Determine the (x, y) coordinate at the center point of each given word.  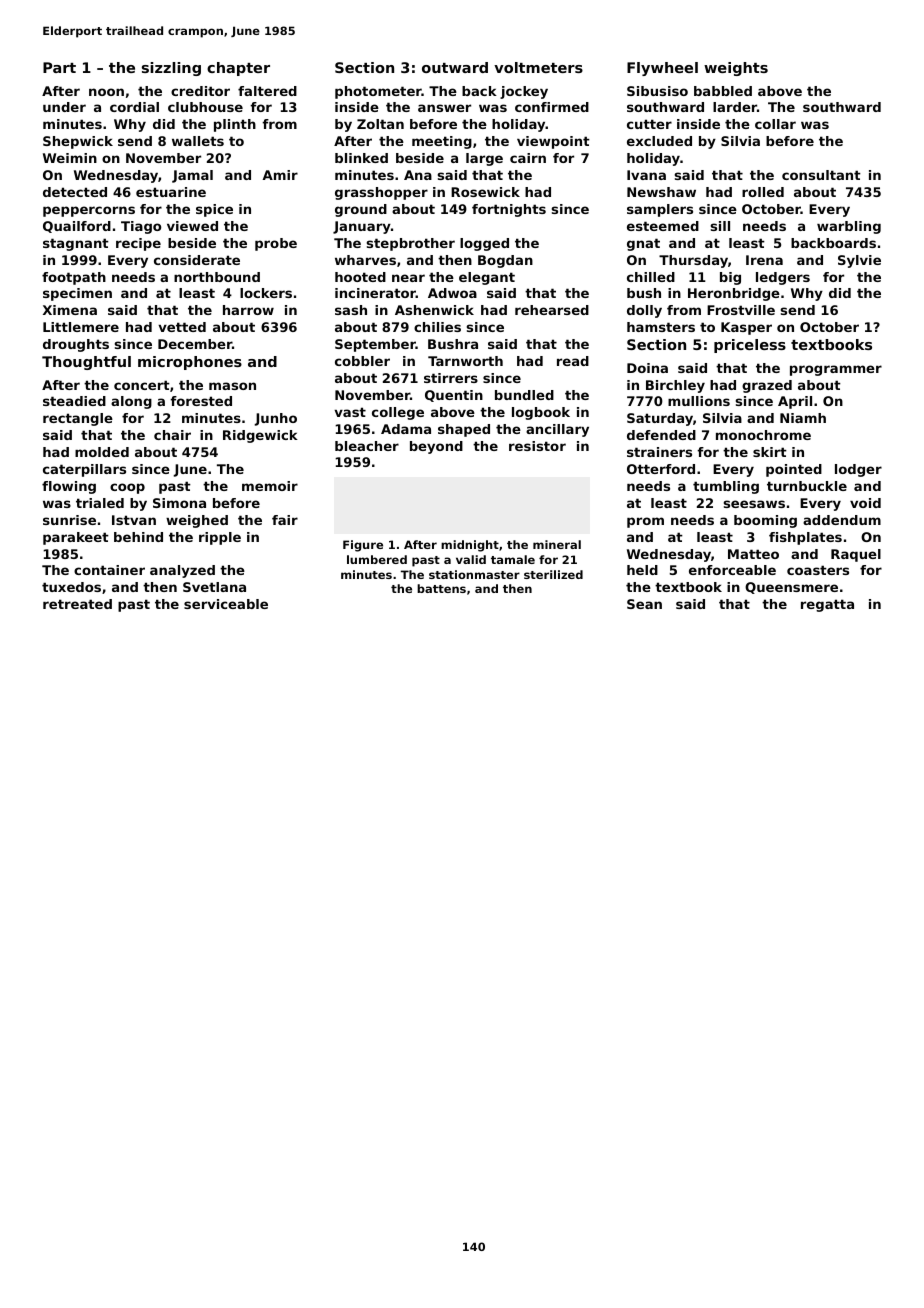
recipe (138, 244)
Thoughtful (86, 363)
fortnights (509, 210)
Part (59, 67)
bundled (524, 395)
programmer (836, 370)
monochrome (763, 435)
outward (455, 67)
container (109, 570)
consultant (821, 175)
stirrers (451, 378)
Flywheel (662, 69)
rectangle (78, 419)
